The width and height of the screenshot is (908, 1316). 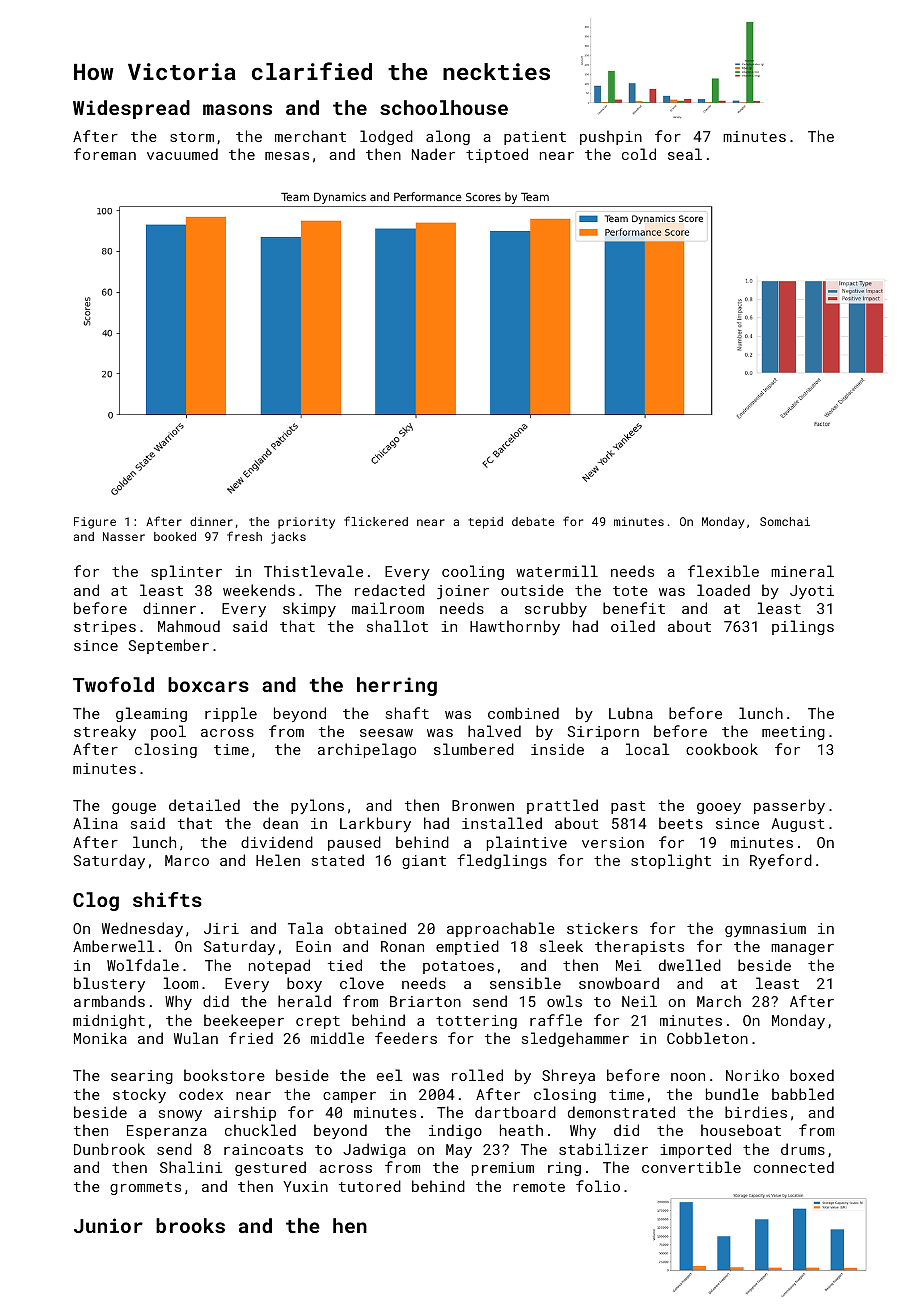 I want to click on therapists, so click(x=639, y=947).
